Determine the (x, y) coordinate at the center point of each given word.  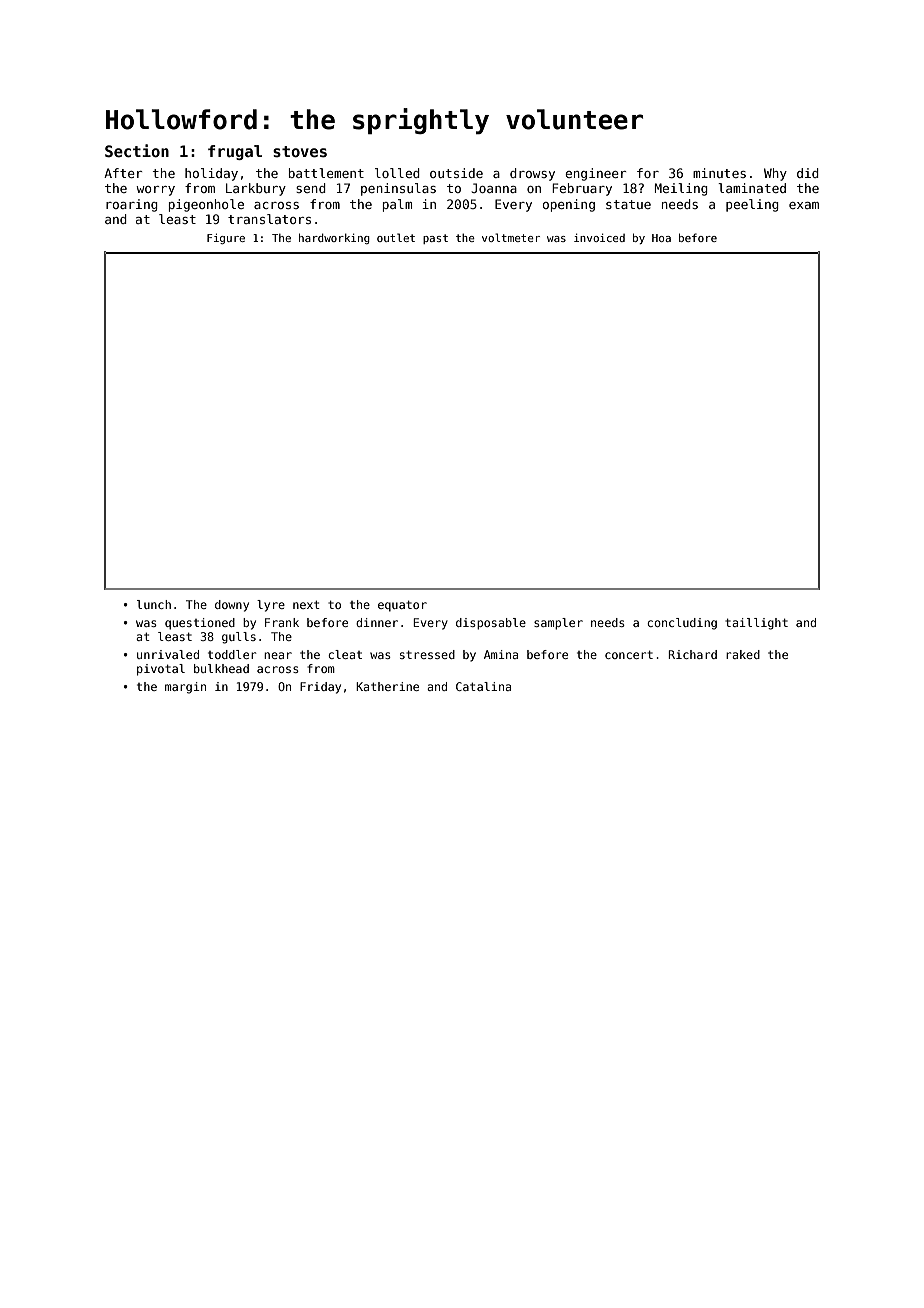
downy (232, 606)
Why (775, 174)
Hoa (661, 238)
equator (402, 606)
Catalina (483, 686)
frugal (235, 152)
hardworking (334, 238)
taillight (756, 624)
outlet (396, 237)
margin (185, 688)
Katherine (387, 686)
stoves (300, 152)
